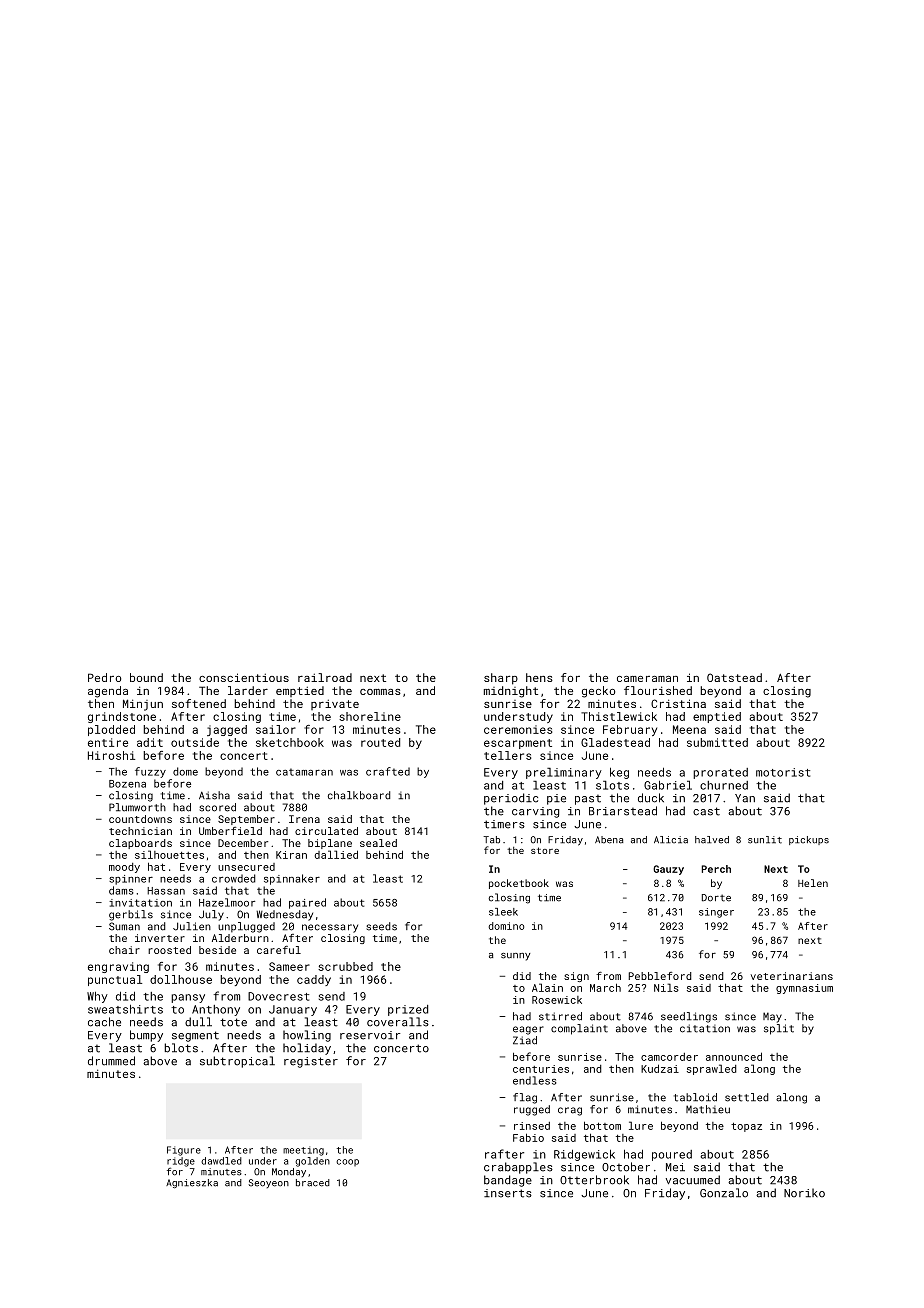 This screenshot has height=1308, width=924. I want to click on Briarstead, so click(623, 811).
